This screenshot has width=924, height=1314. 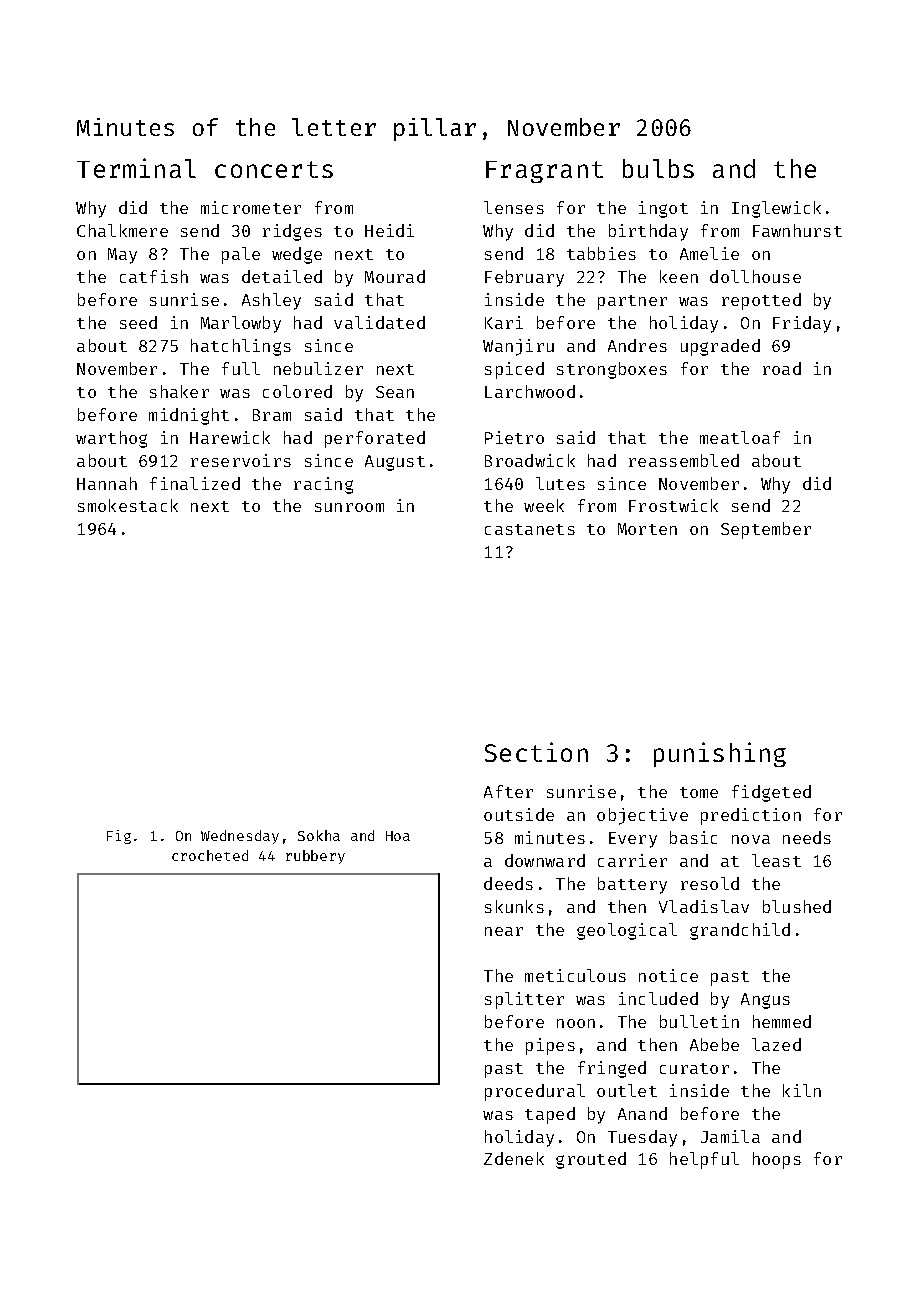 I want to click on Zdenek, so click(x=514, y=1158).
